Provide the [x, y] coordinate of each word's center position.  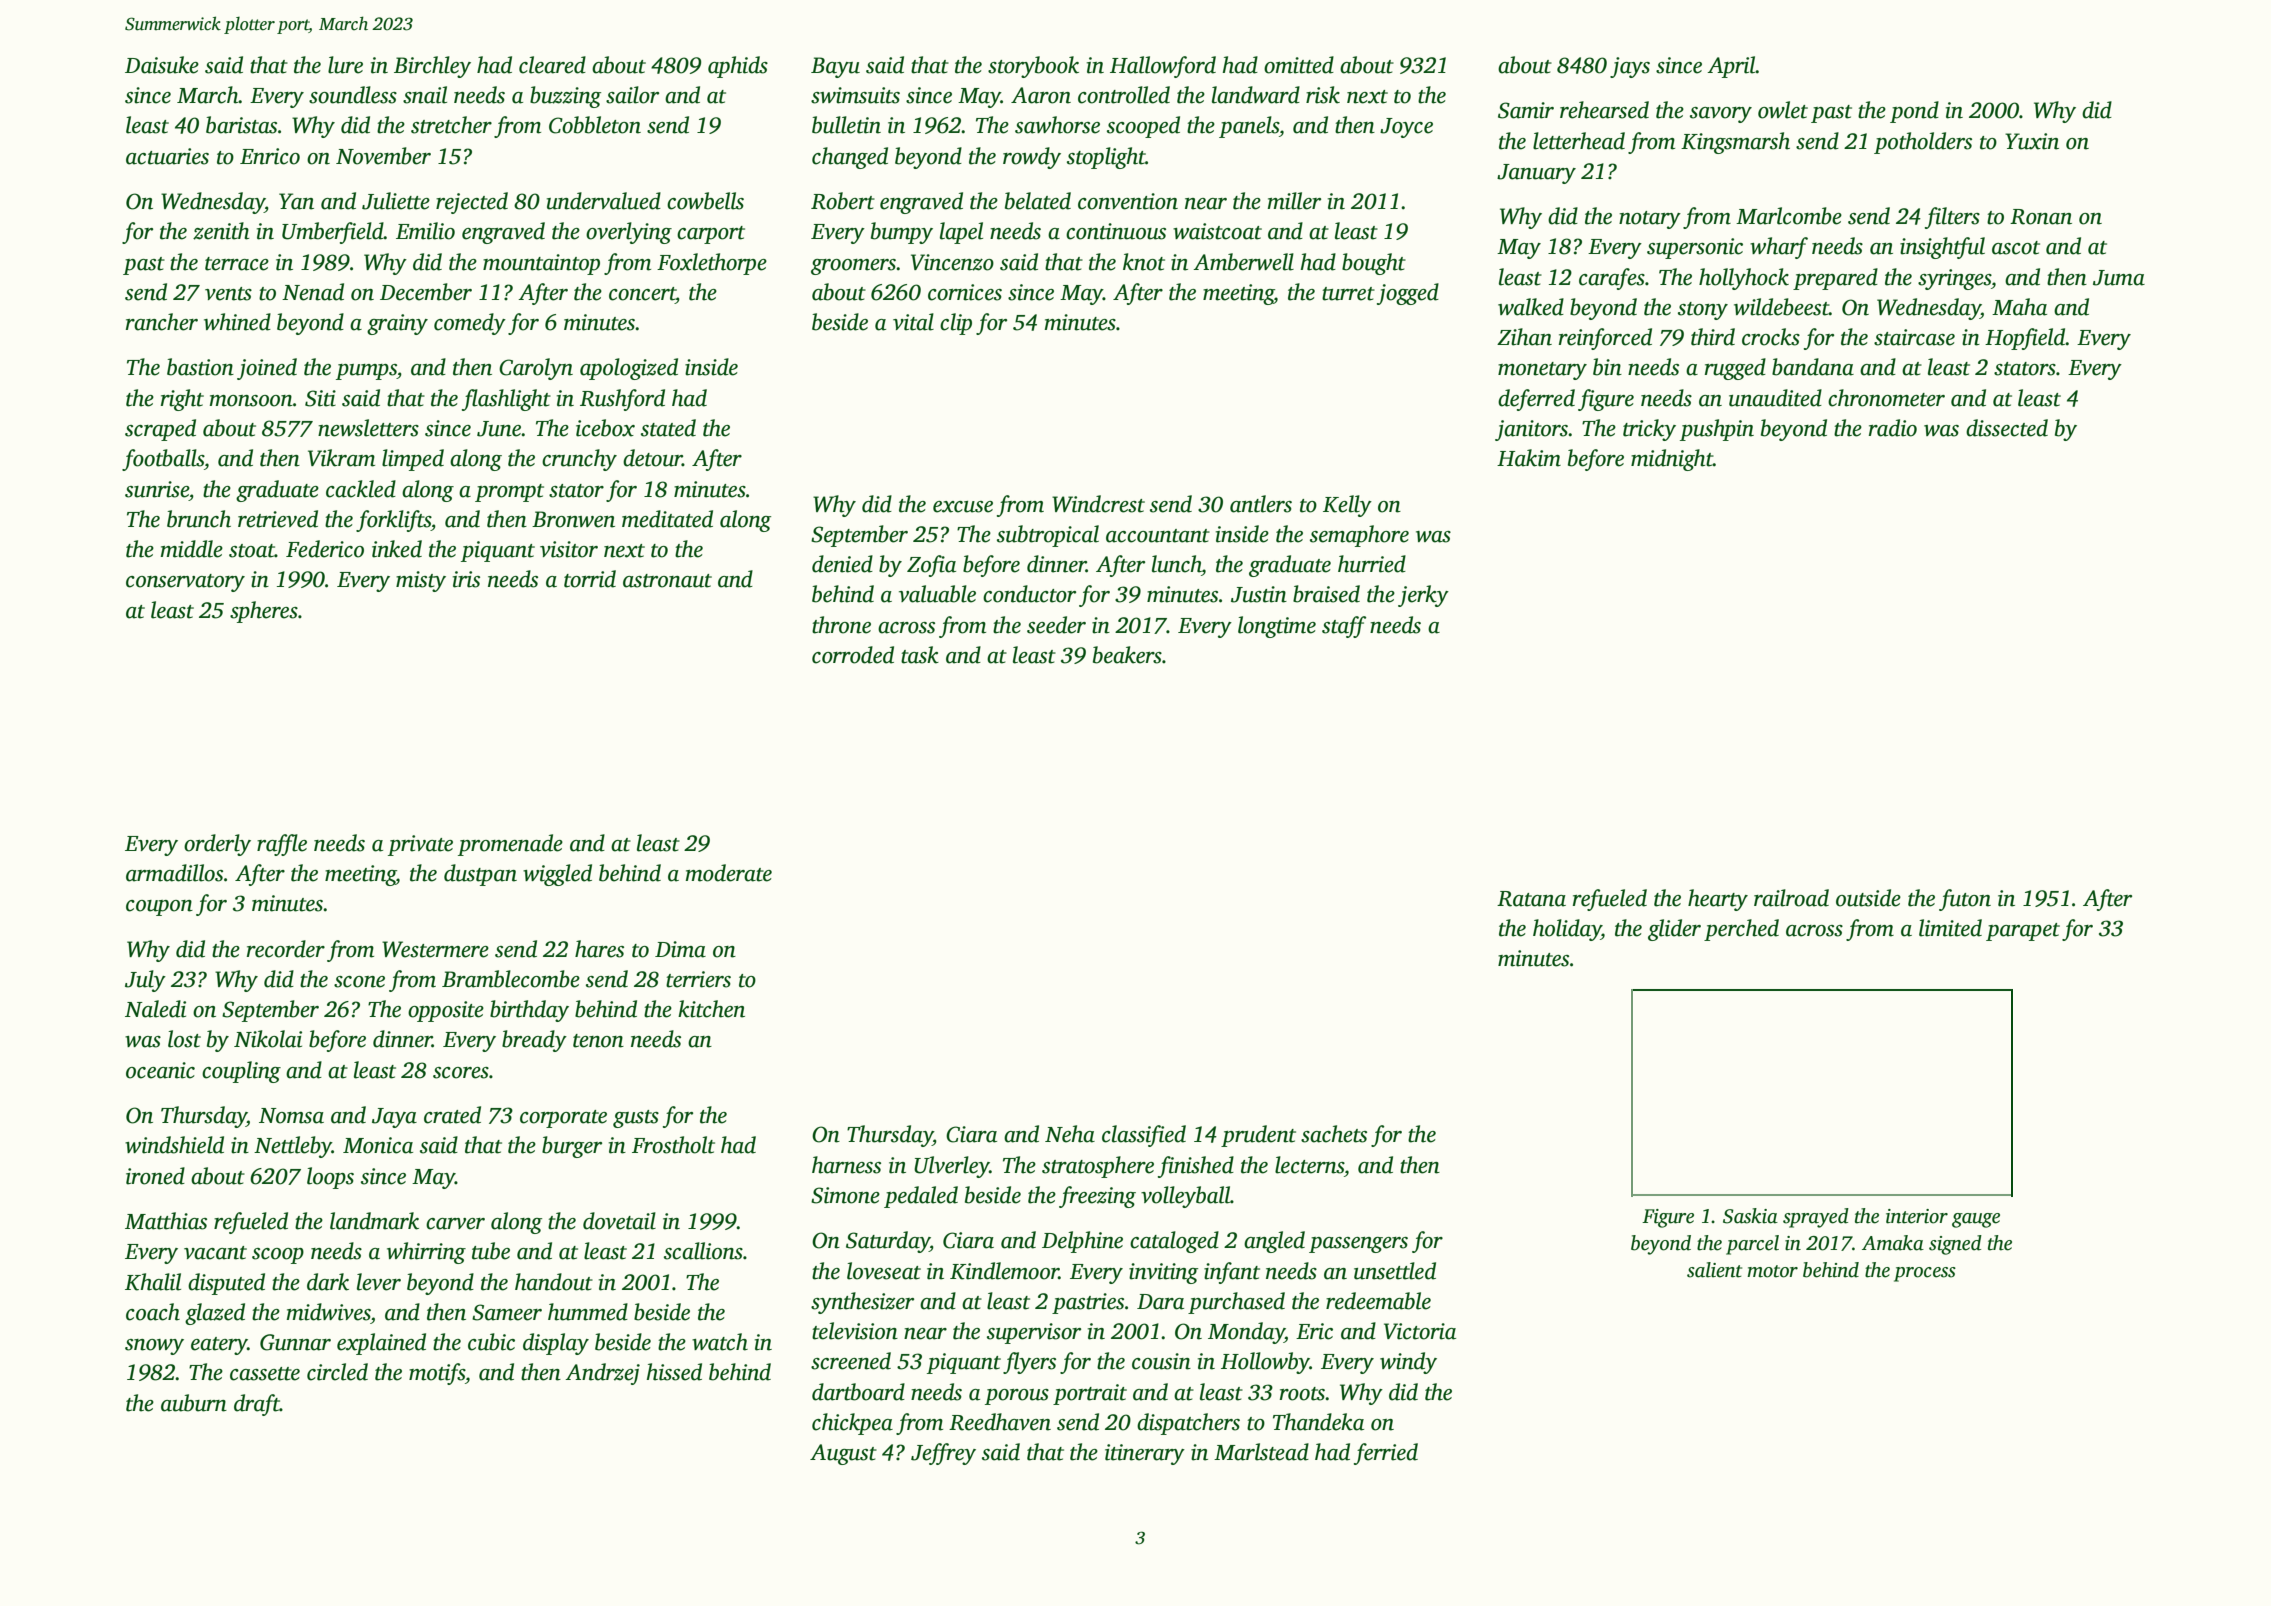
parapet [2023, 932]
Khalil [153, 1282]
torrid [590, 579]
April [1731, 67]
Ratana [1531, 899]
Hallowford [1163, 67]
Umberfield [333, 233]
